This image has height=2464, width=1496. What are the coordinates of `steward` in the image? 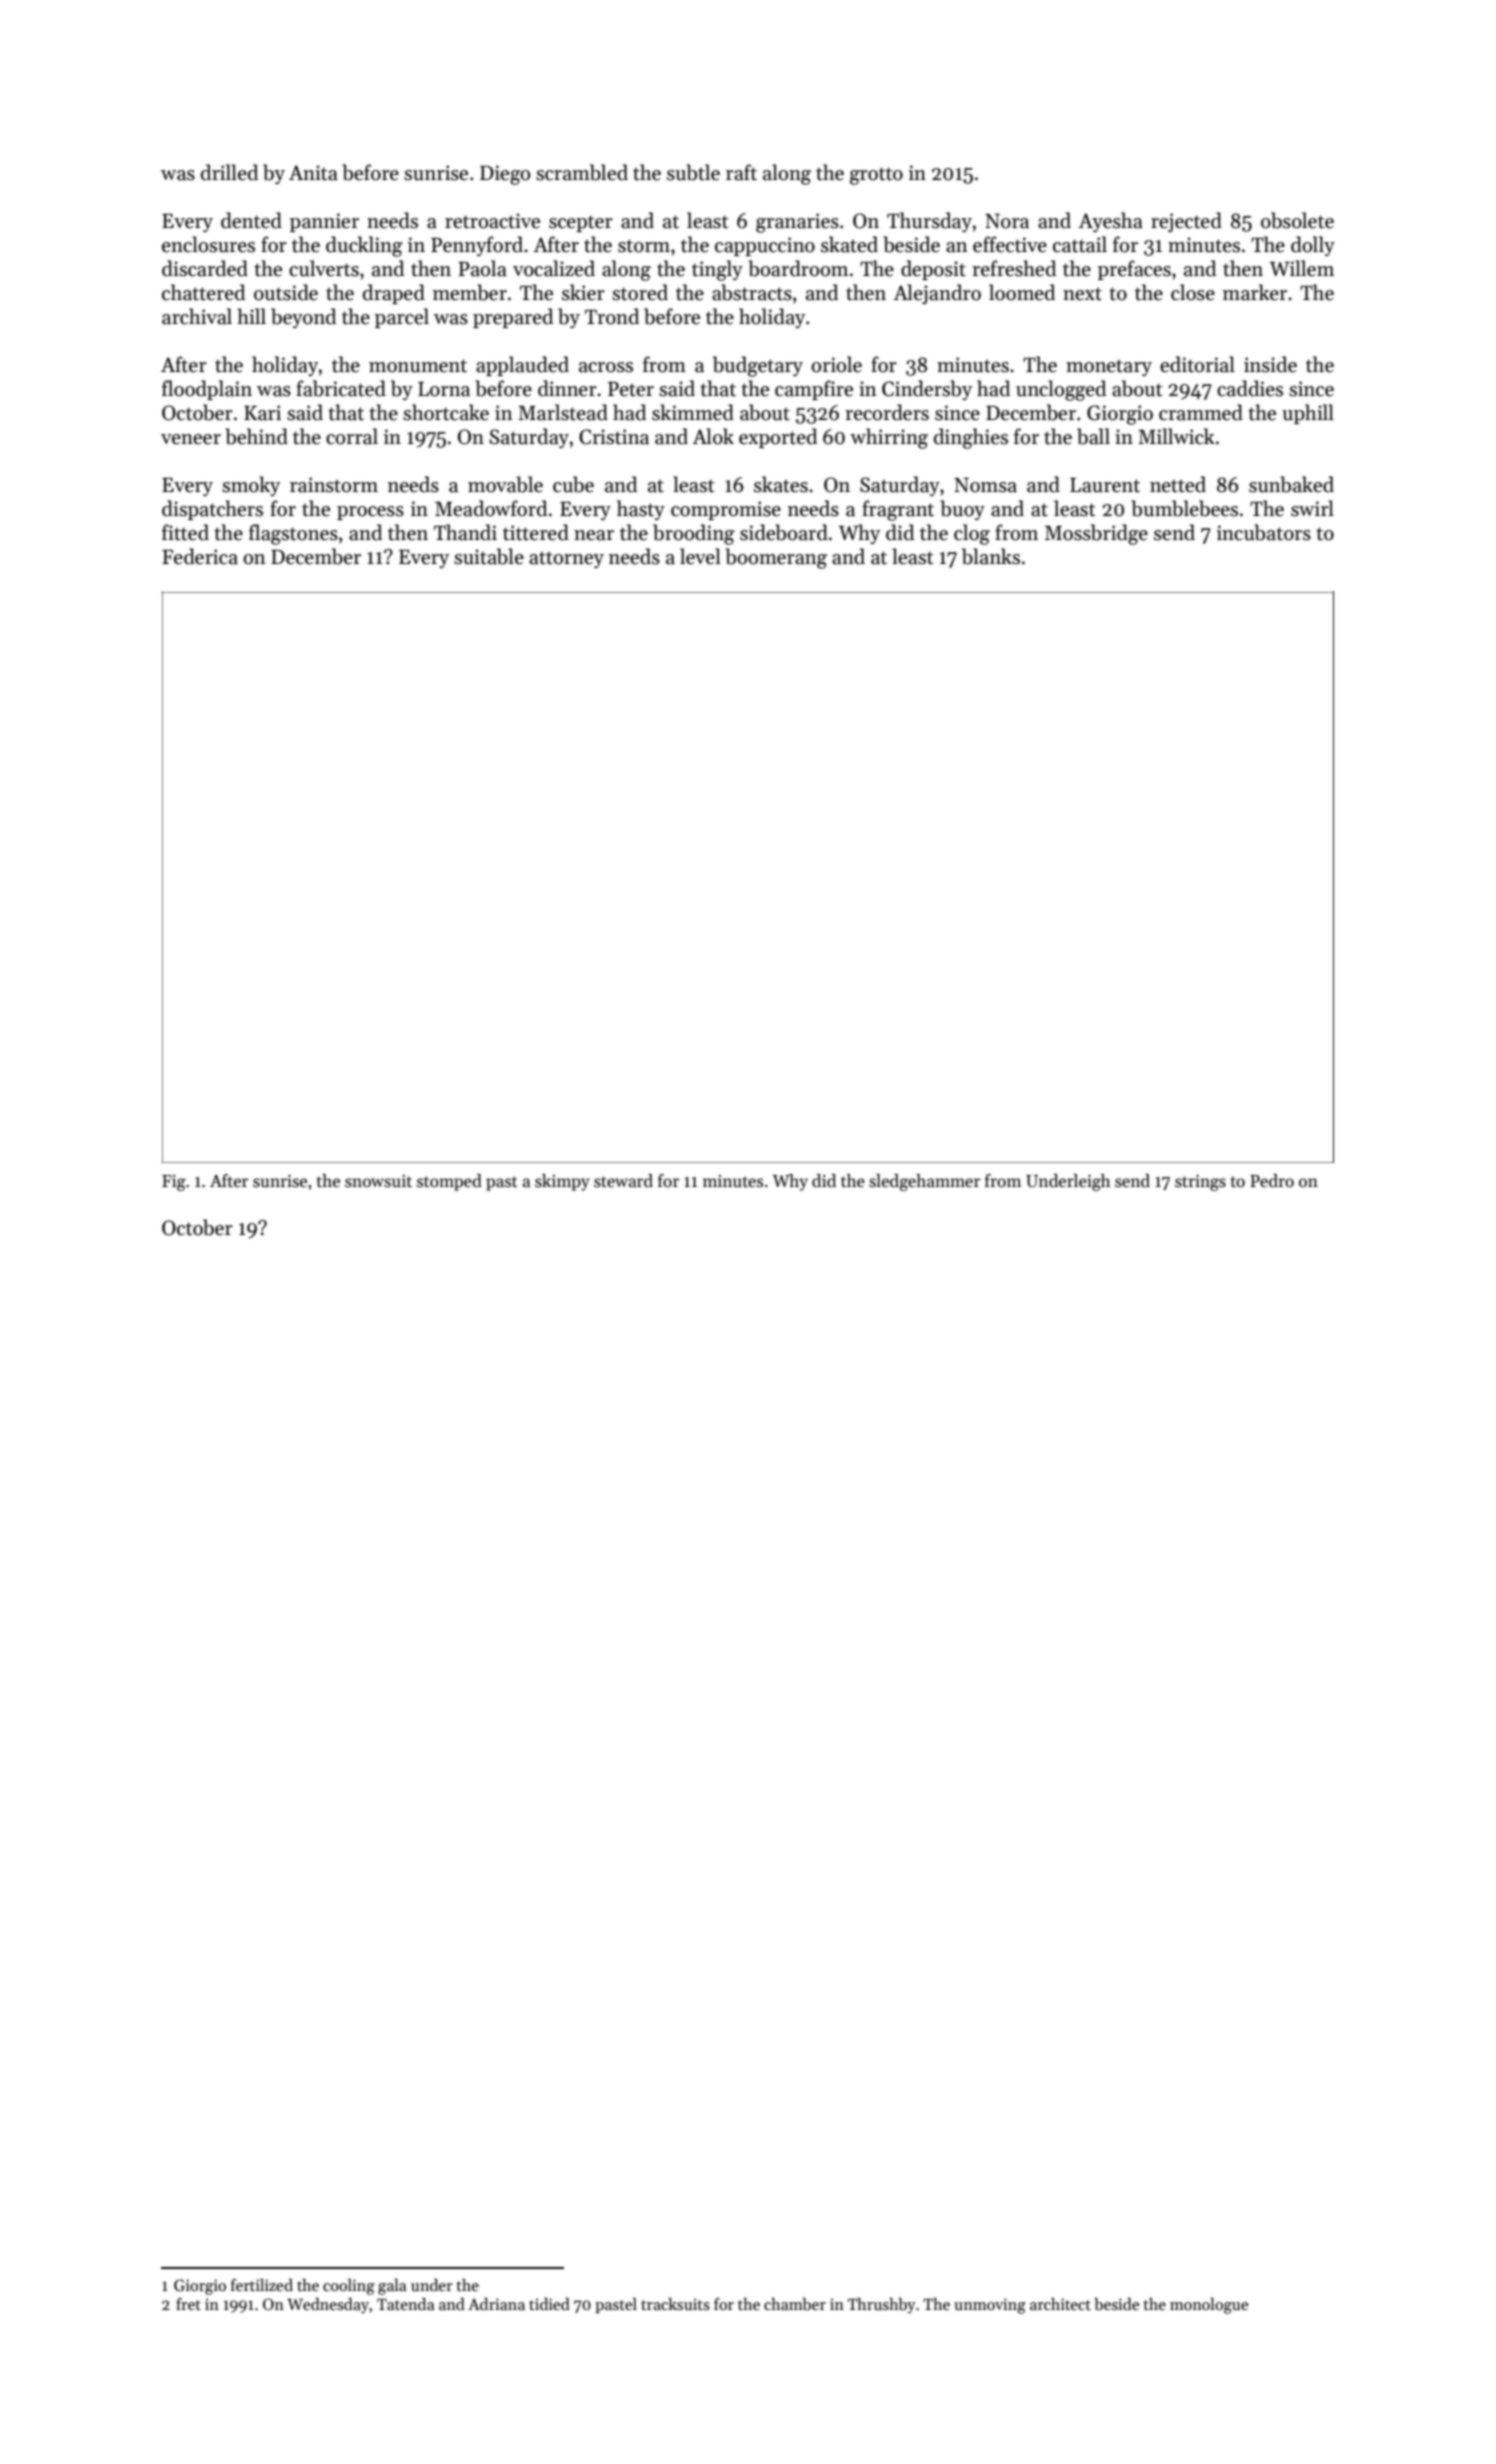 It's located at (623, 1181).
